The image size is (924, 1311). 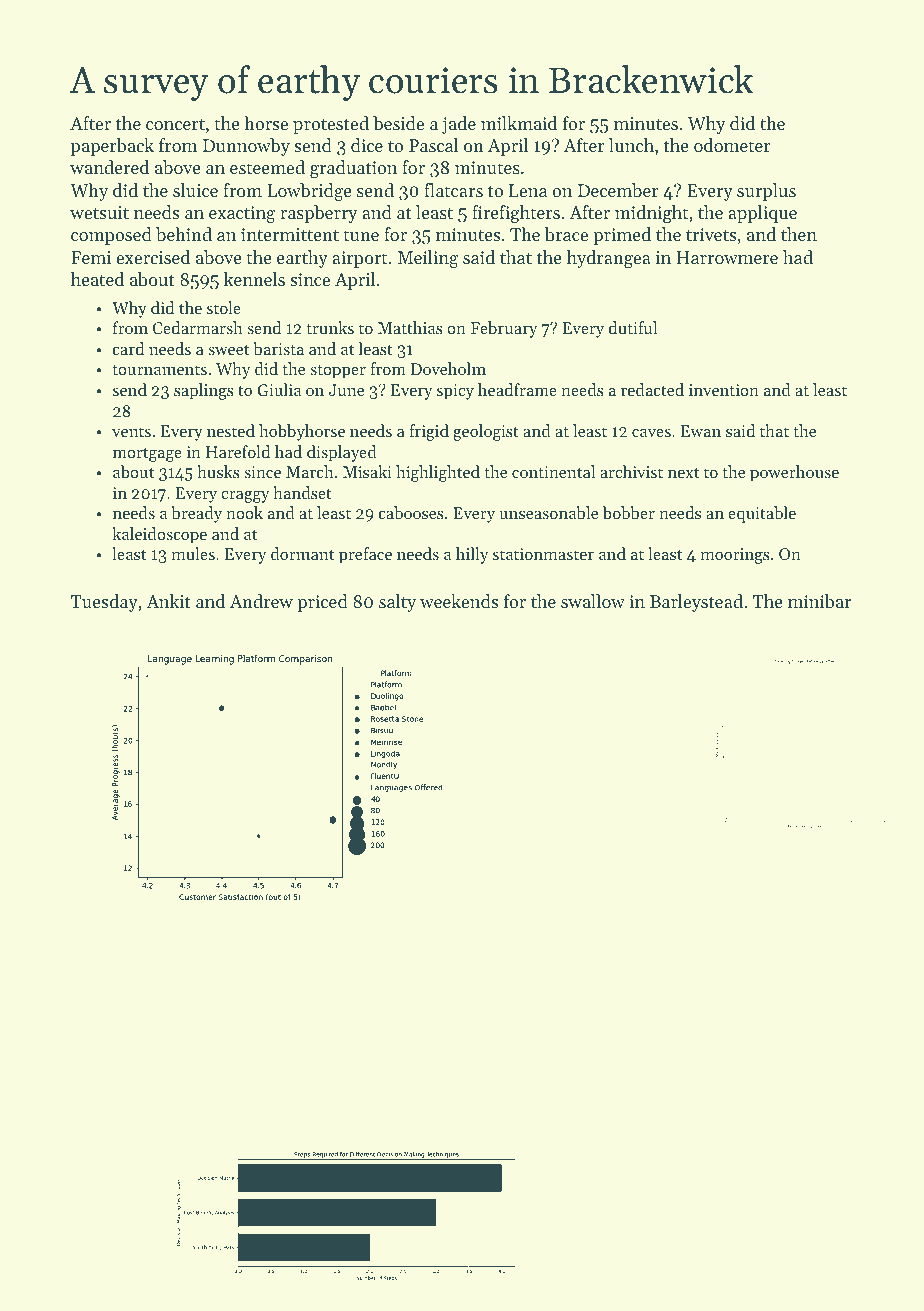 I want to click on Dunnowby, so click(x=246, y=147).
